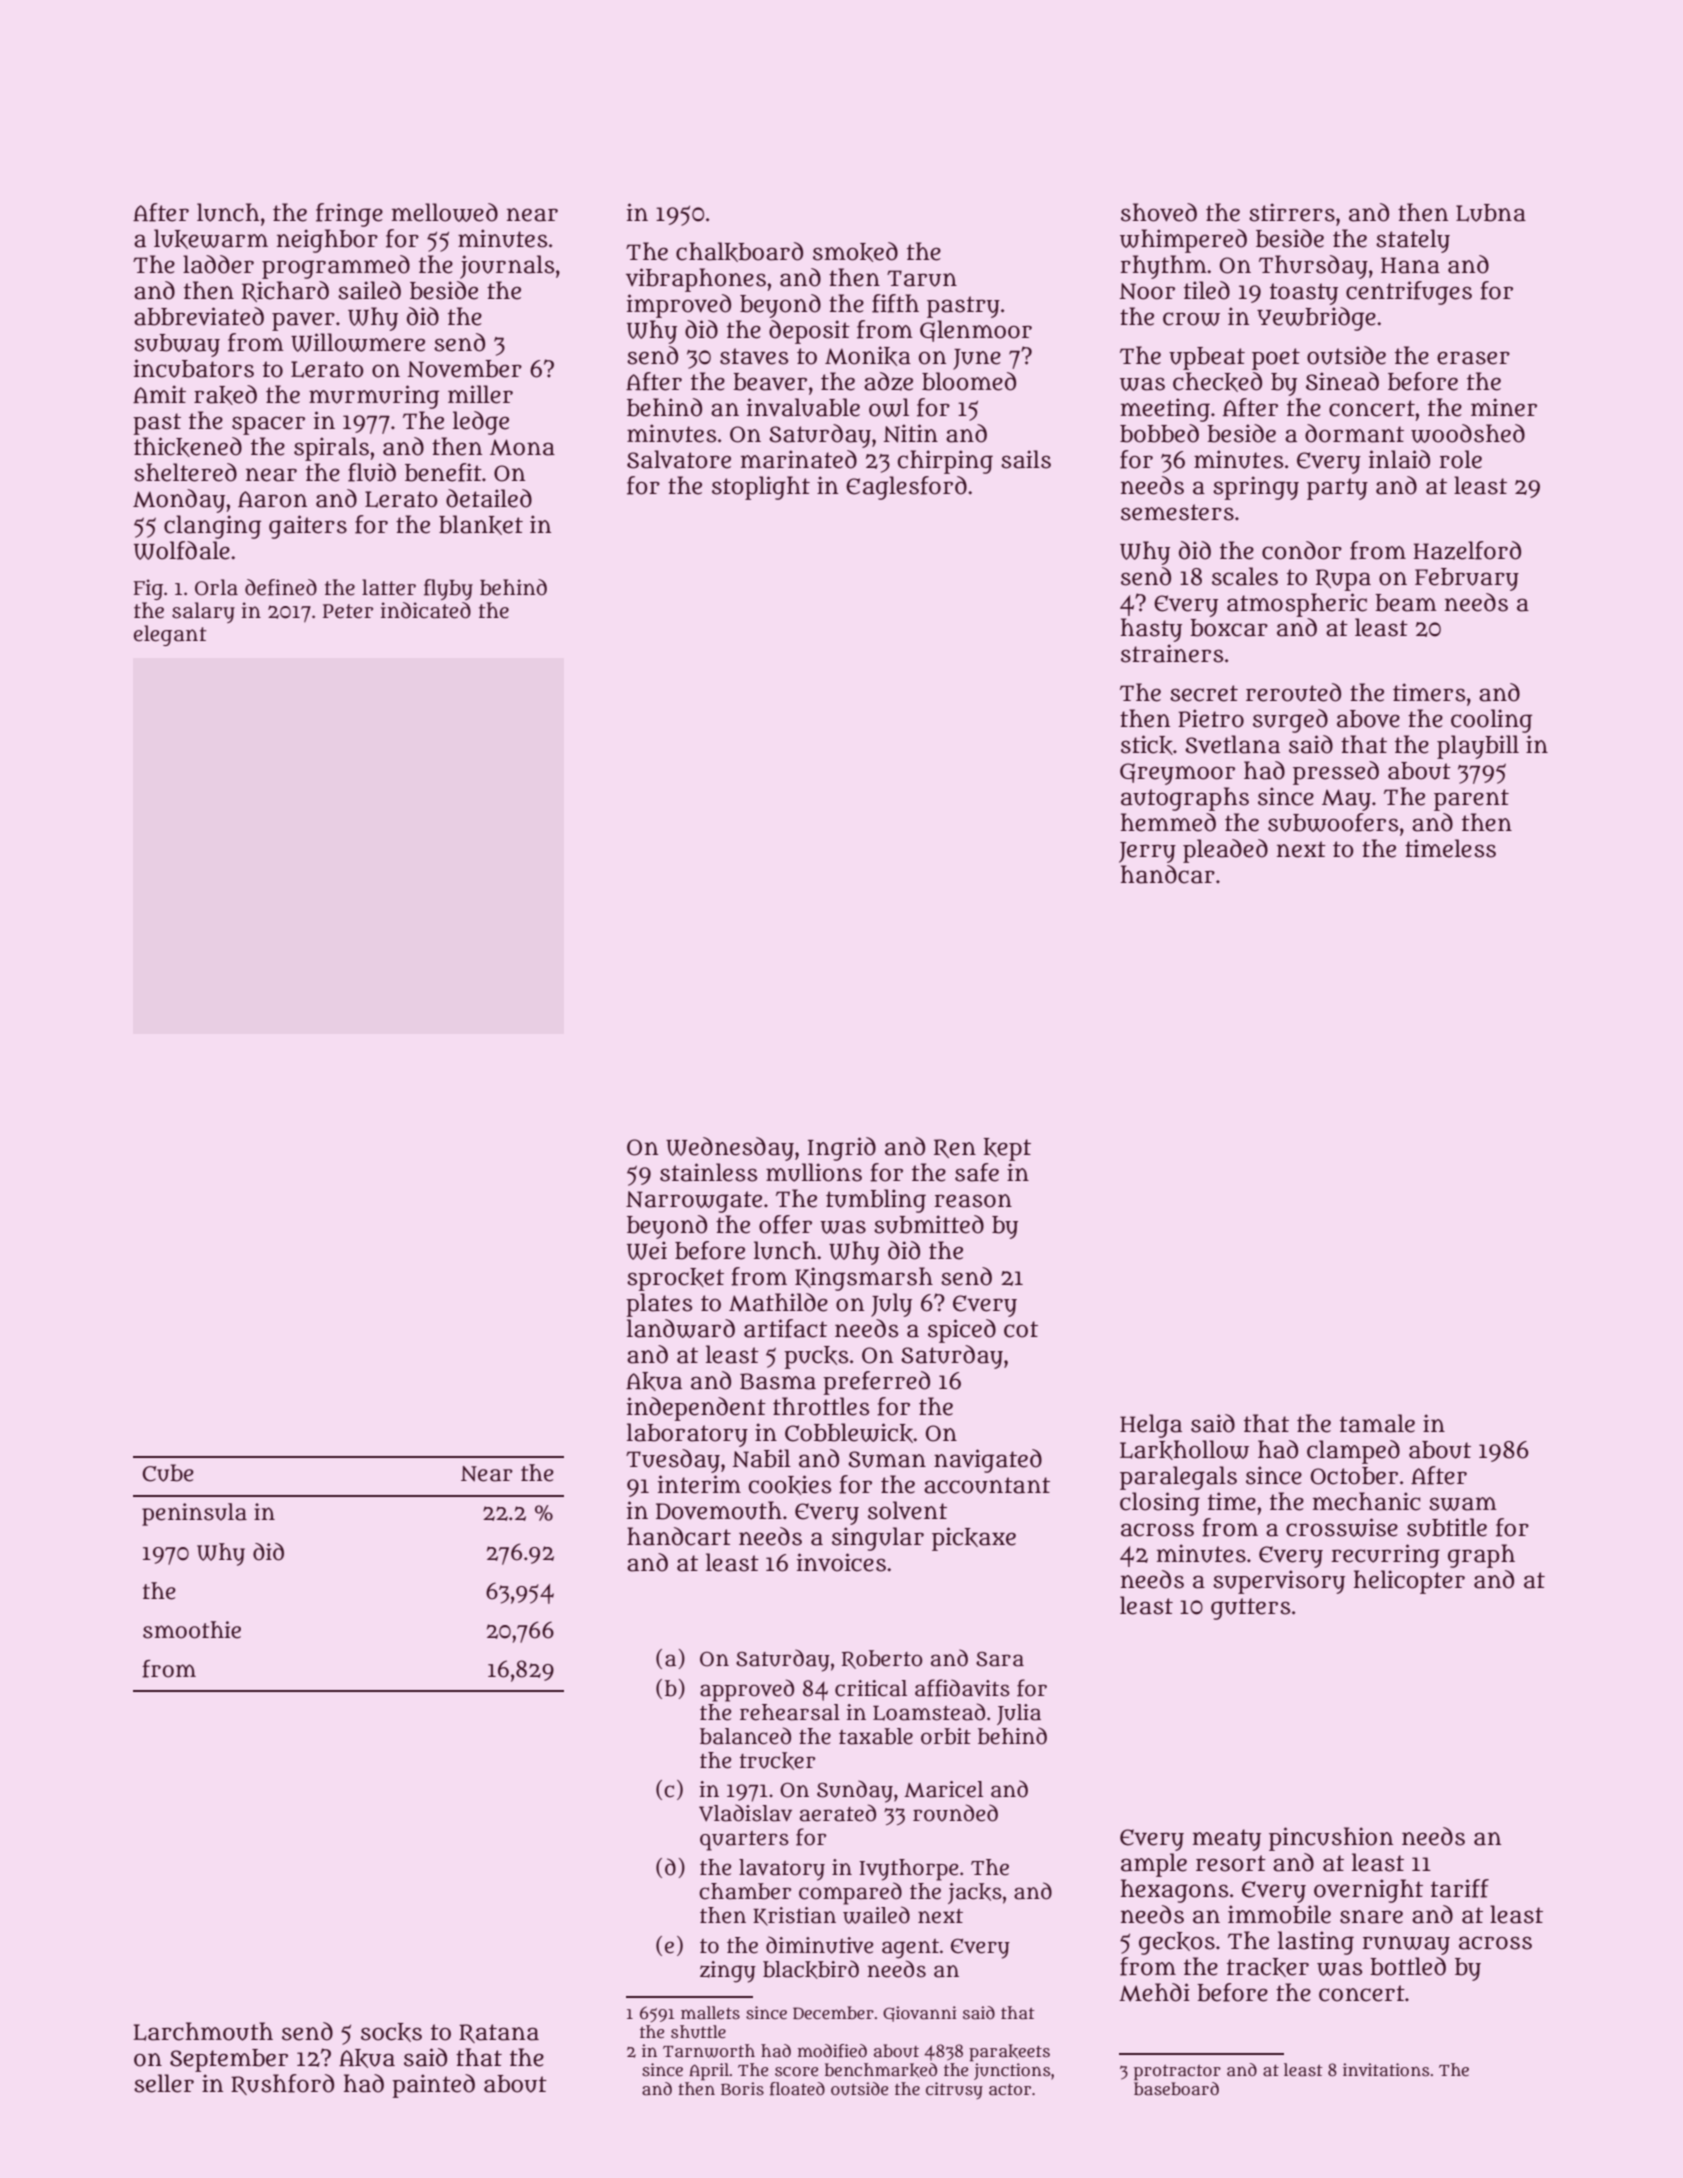  What do you see at coordinates (1471, 800) in the page?
I see `parent` at bounding box center [1471, 800].
